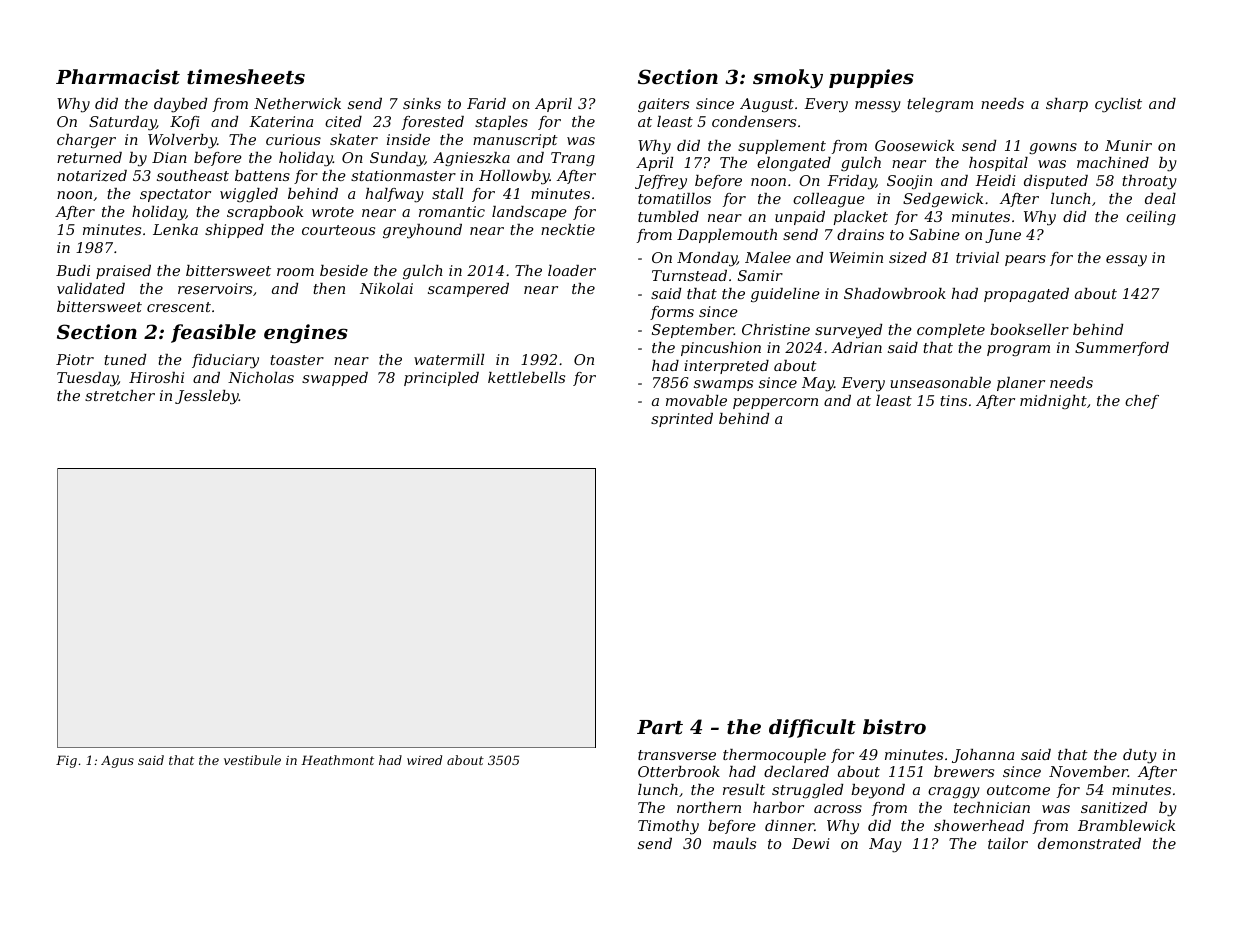 The height and width of the page is (952, 1233). What do you see at coordinates (117, 761) in the page?
I see `Agus` at bounding box center [117, 761].
